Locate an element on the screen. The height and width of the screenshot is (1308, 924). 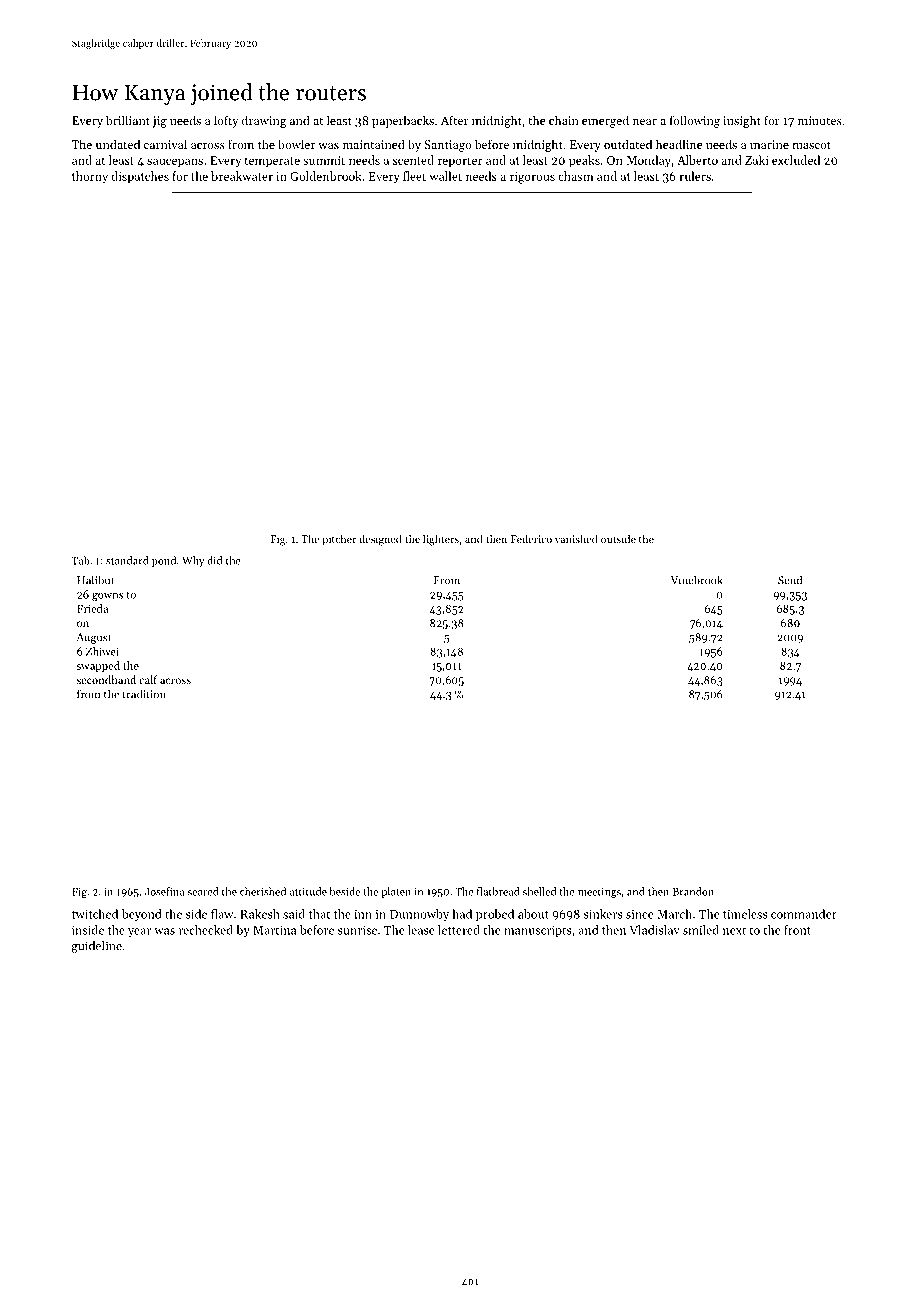
Send is located at coordinates (790, 580).
